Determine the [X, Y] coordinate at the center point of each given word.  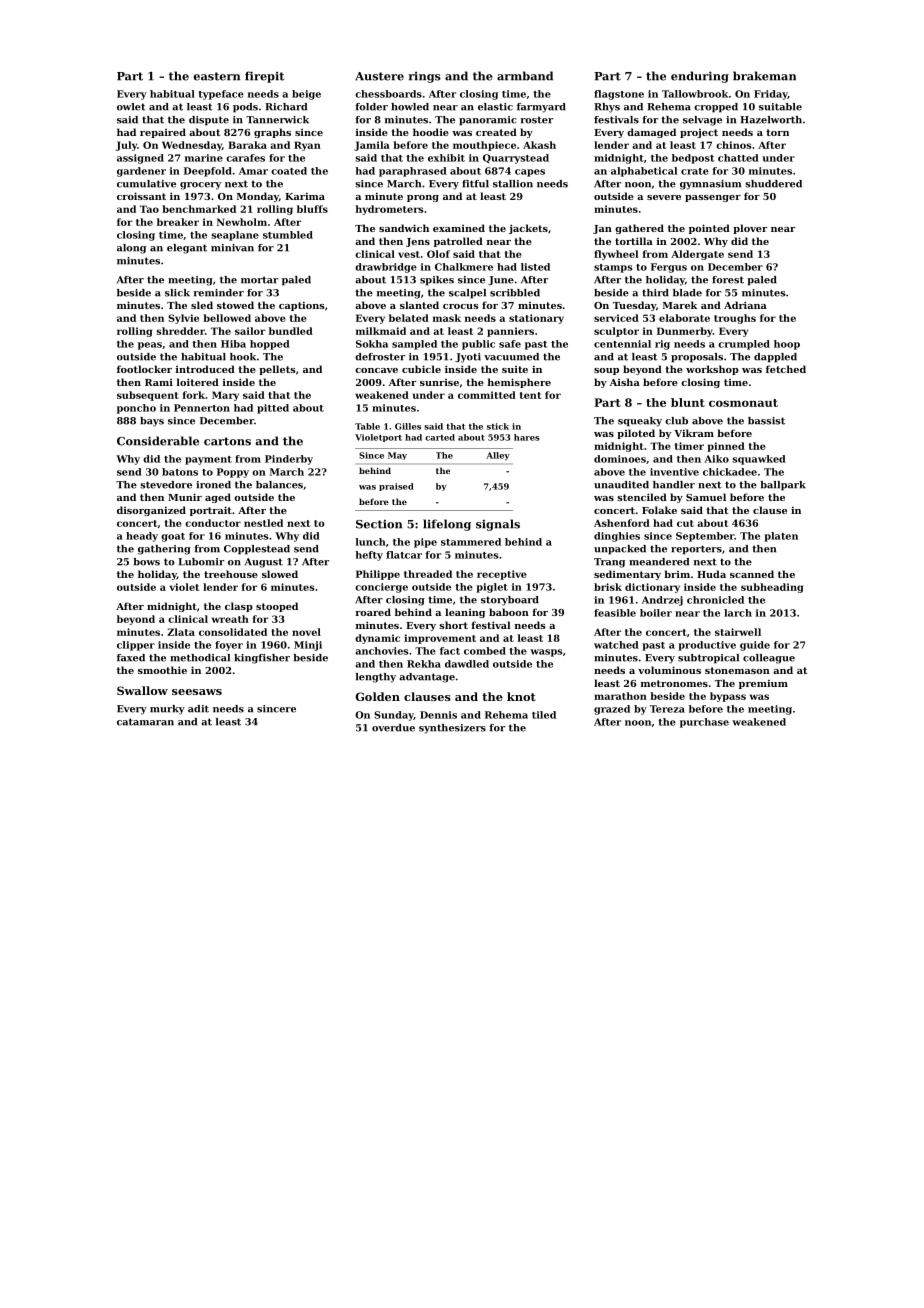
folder [371, 107]
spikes [437, 281]
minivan [232, 248]
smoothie [162, 670]
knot [521, 696]
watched [616, 645]
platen [781, 537]
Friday [771, 95]
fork [194, 395]
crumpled [744, 345]
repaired [163, 133]
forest [728, 280]
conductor [213, 523]
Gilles [408, 426]
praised [396, 487]
